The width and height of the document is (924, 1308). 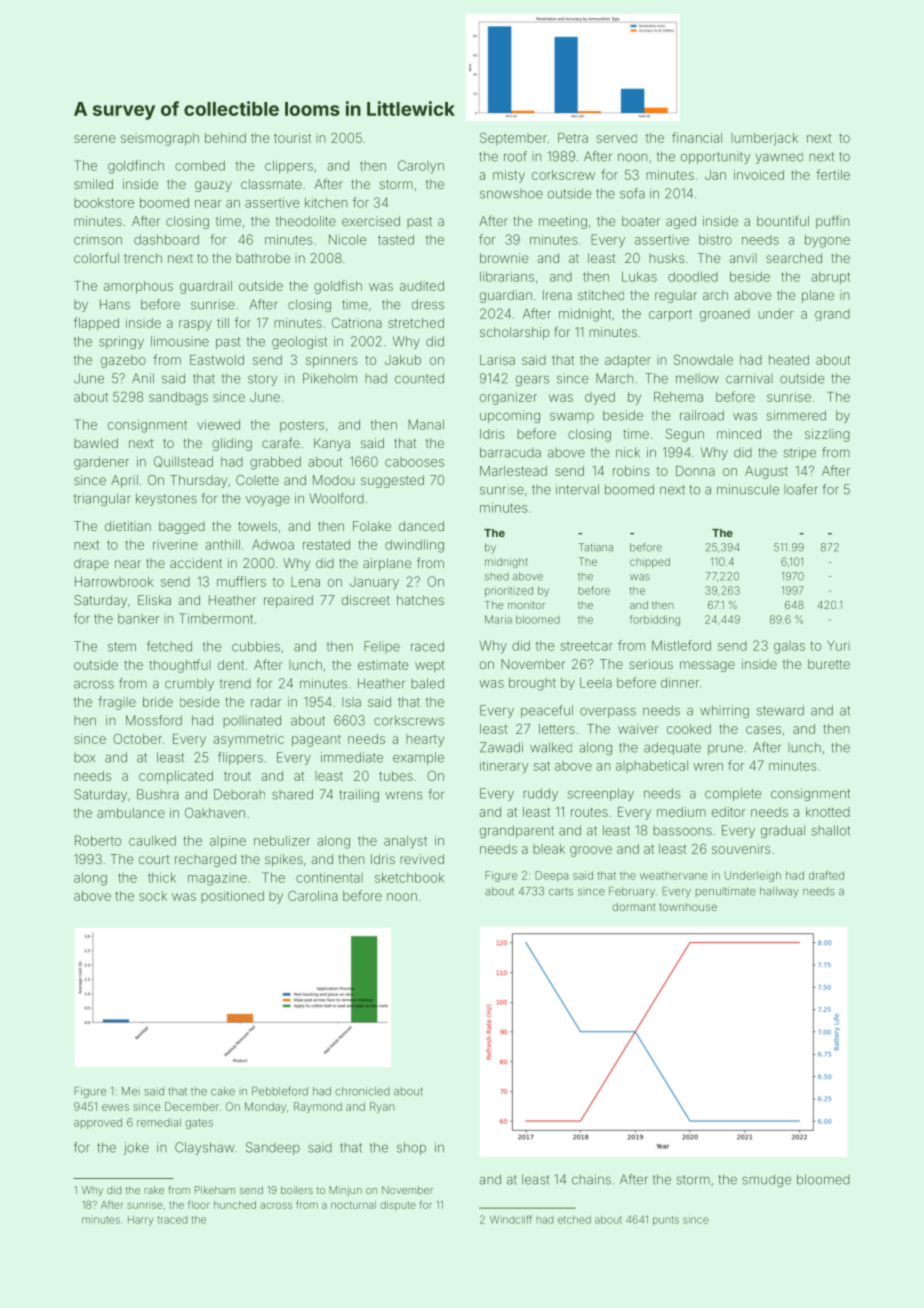 I want to click on Ryan, so click(x=382, y=1107).
